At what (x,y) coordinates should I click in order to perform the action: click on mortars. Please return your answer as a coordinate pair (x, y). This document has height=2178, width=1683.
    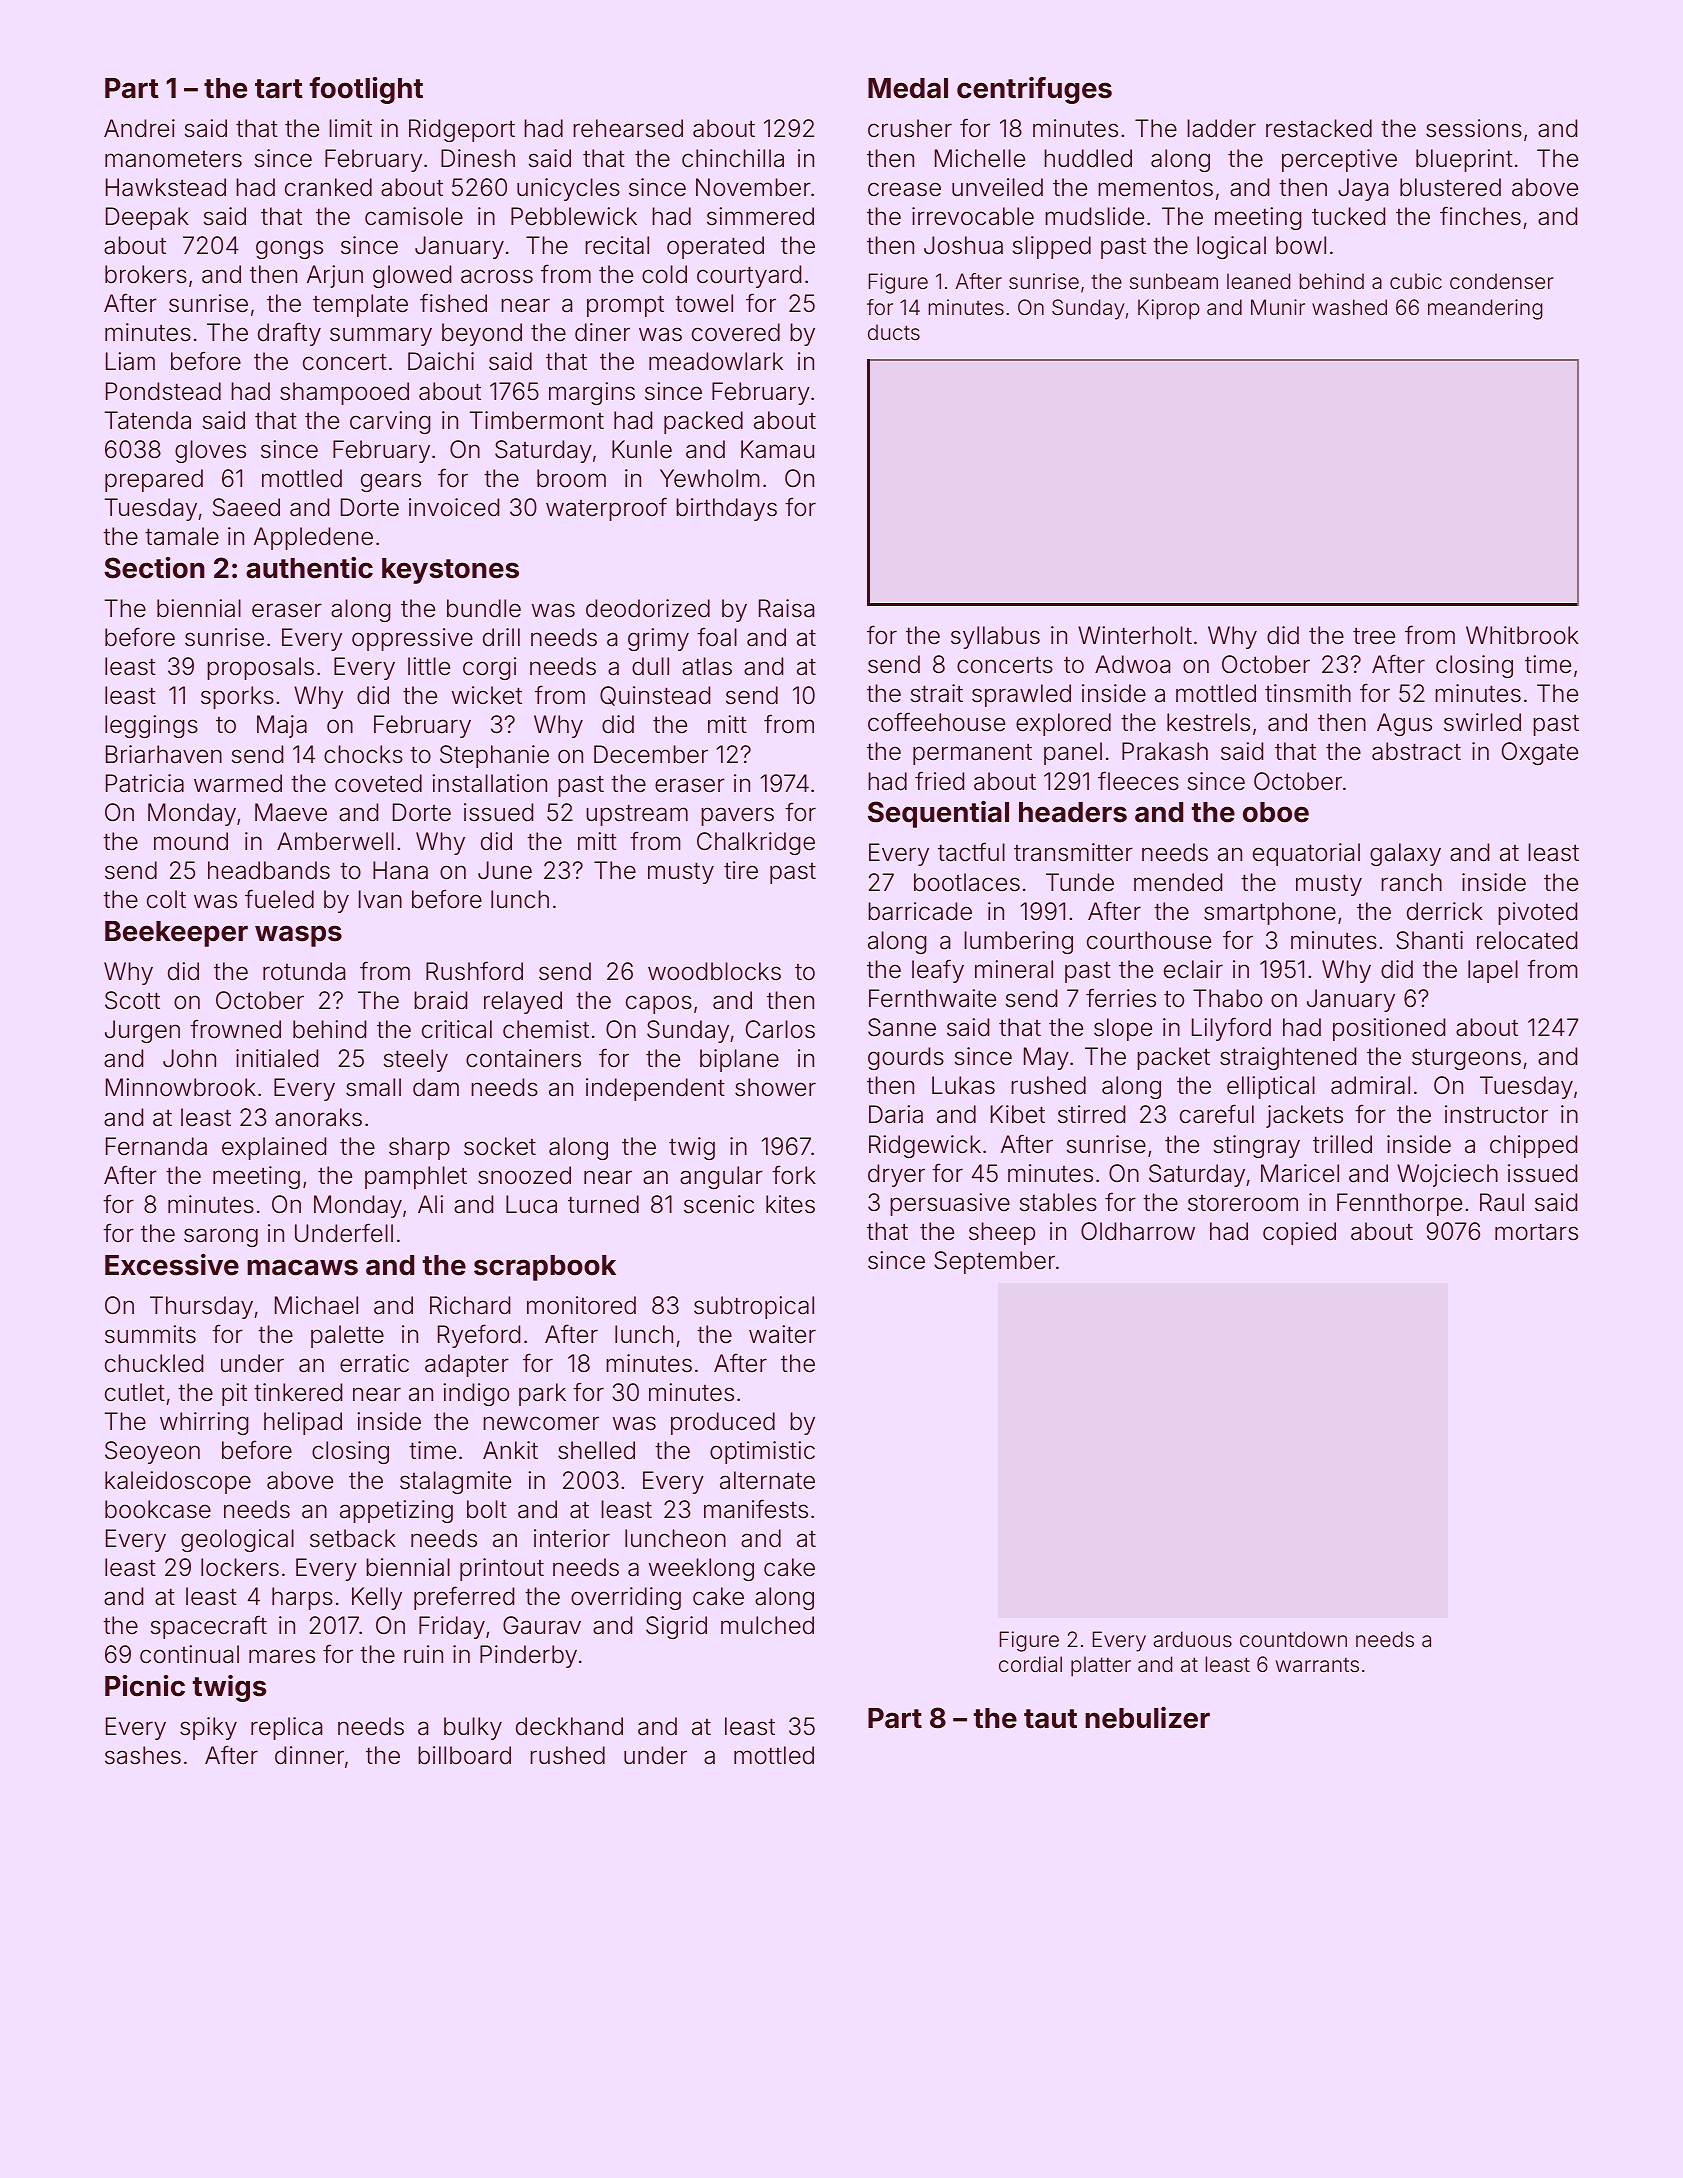
    Looking at the image, I should click on (1536, 1232).
